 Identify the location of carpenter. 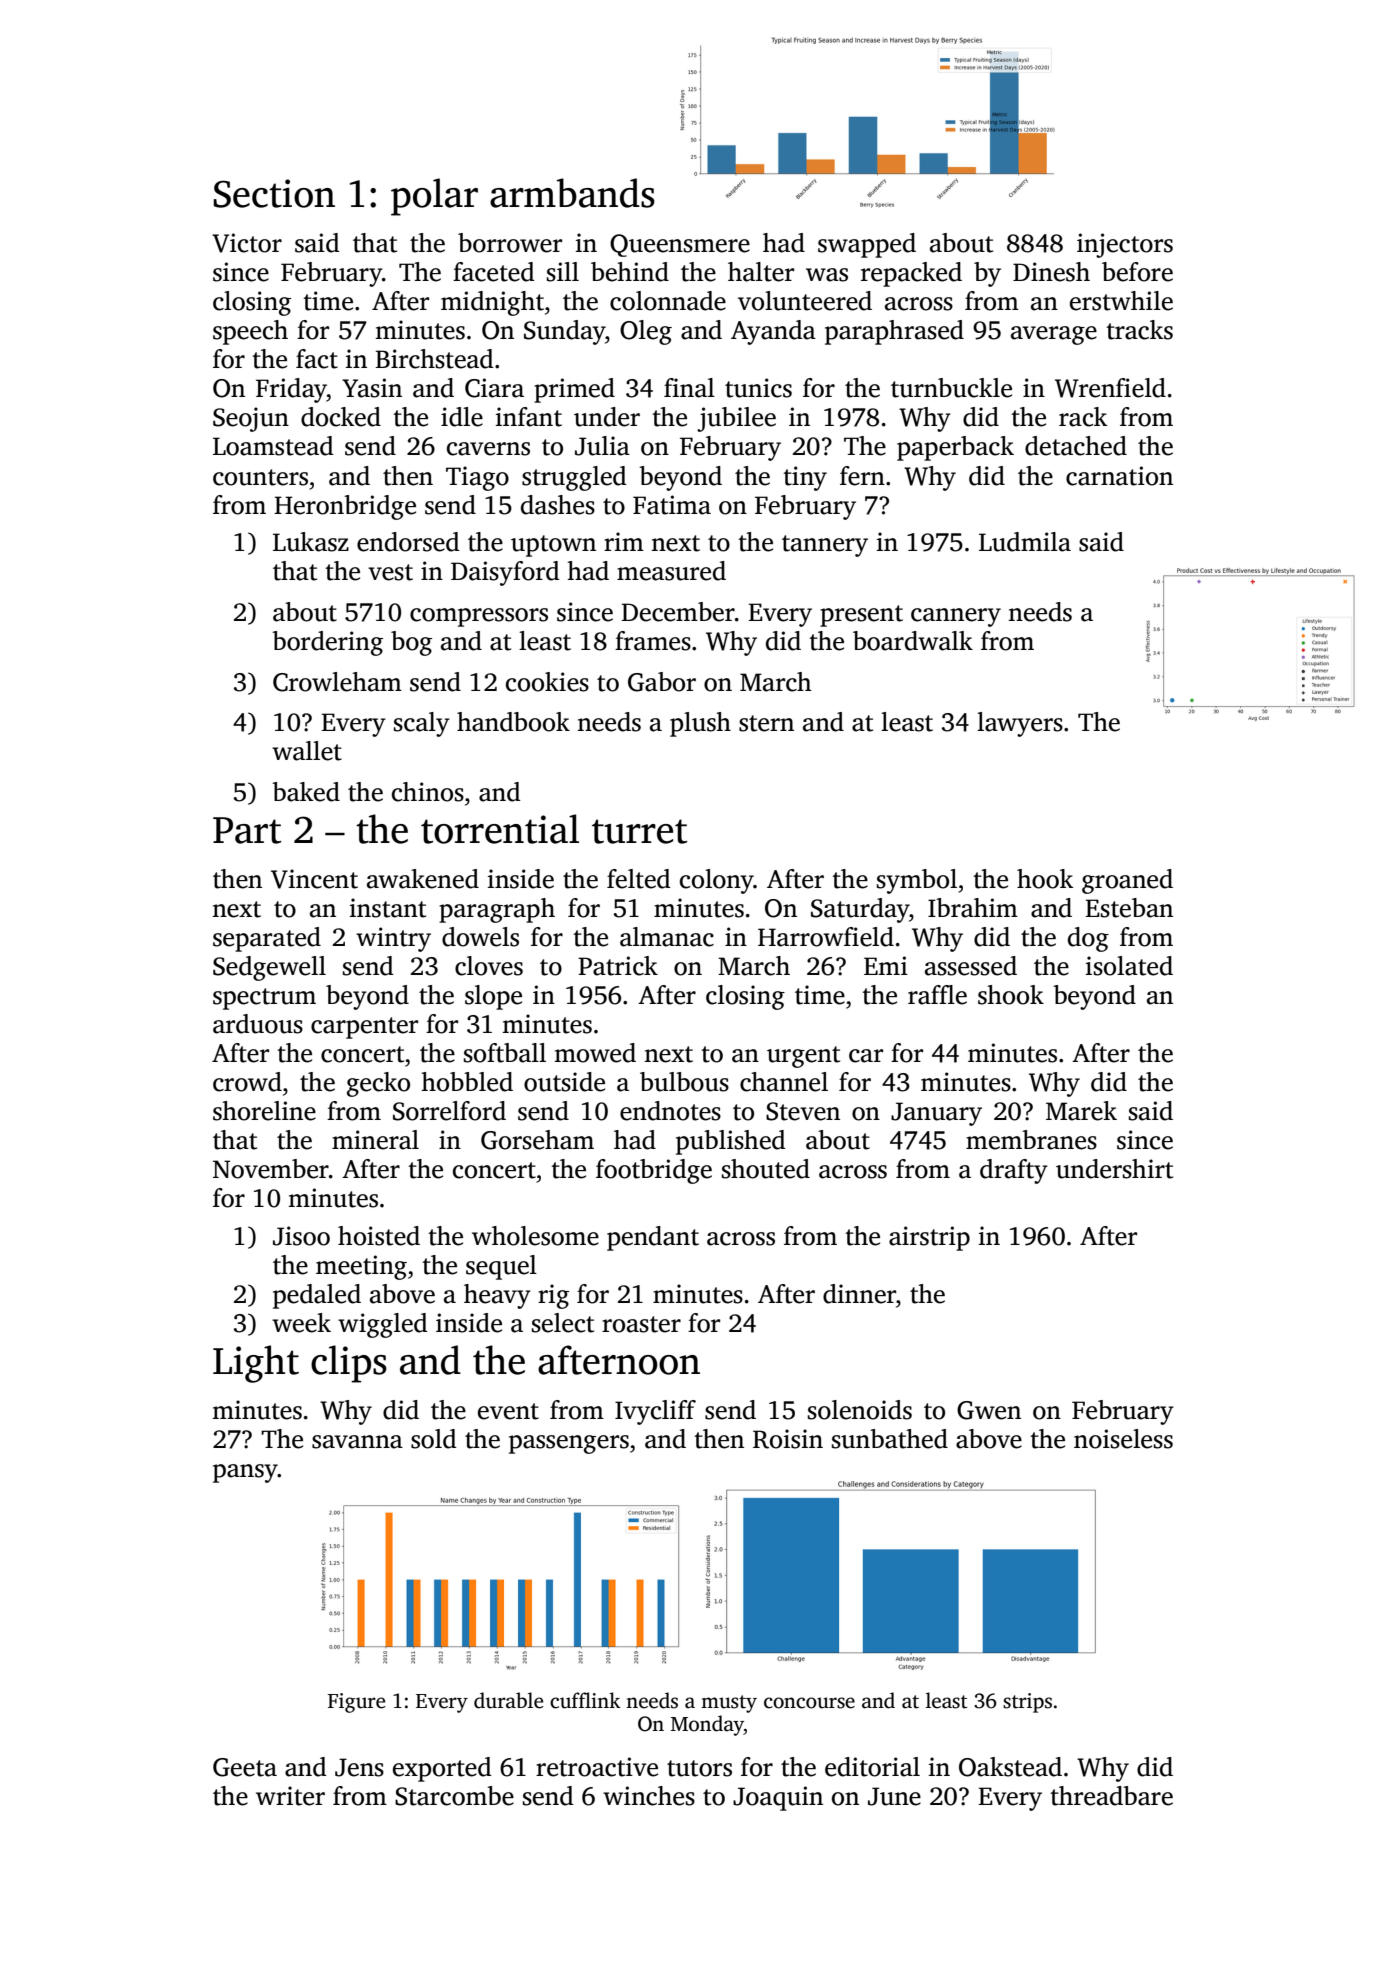
(364, 1028).
